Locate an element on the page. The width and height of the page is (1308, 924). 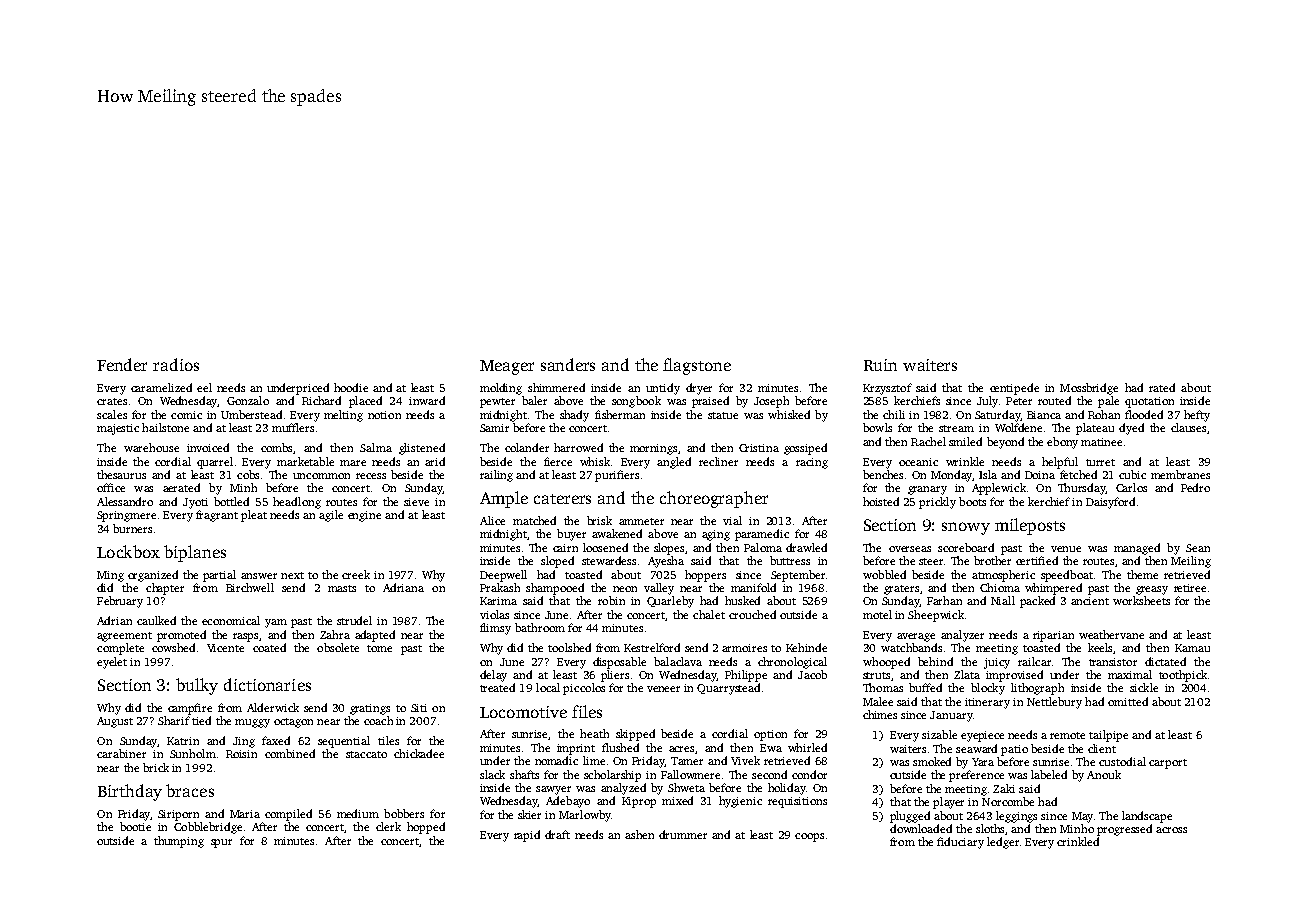
Monday is located at coordinates (951, 476).
